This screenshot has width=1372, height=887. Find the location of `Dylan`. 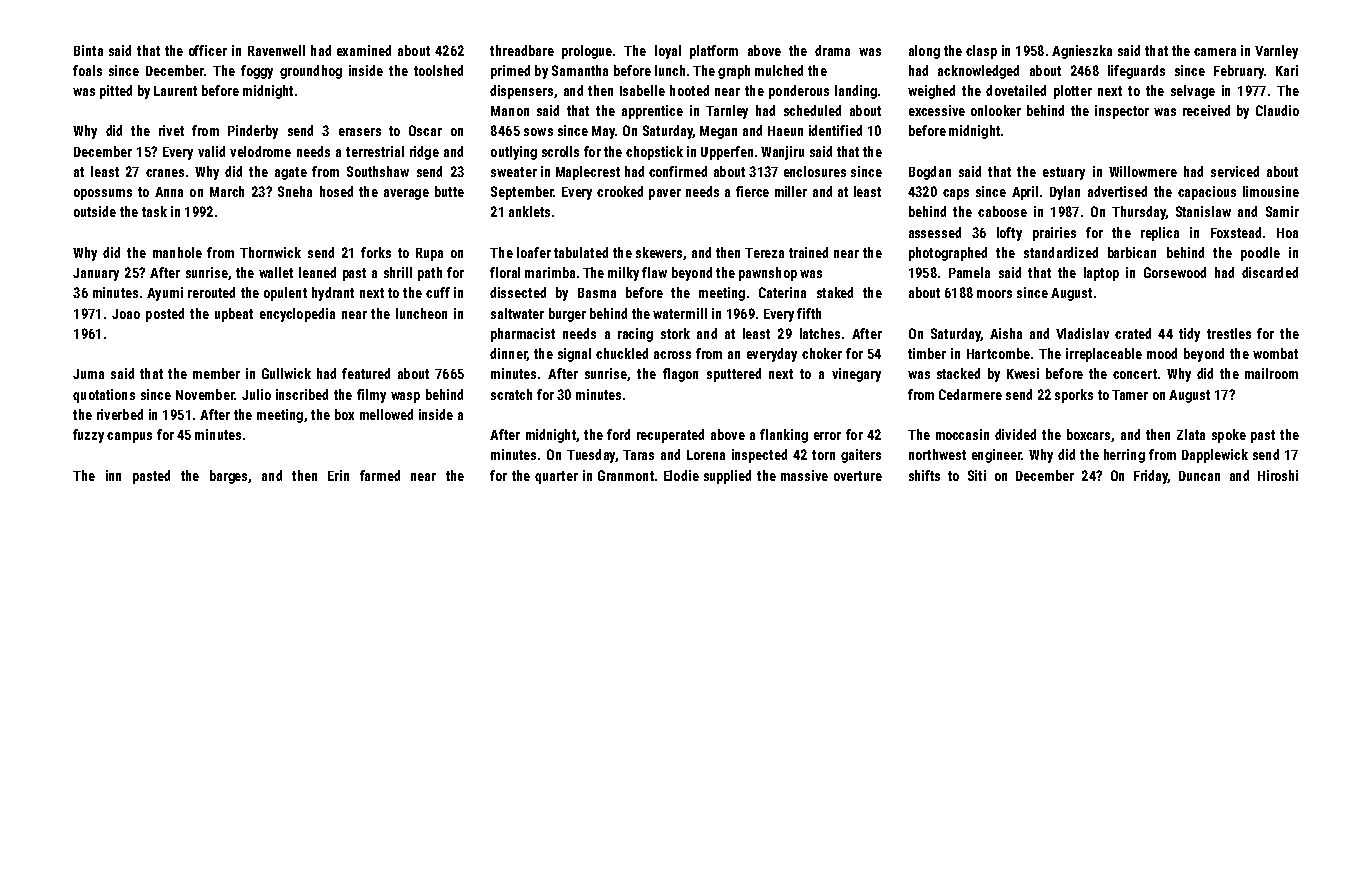

Dylan is located at coordinates (1065, 193).
